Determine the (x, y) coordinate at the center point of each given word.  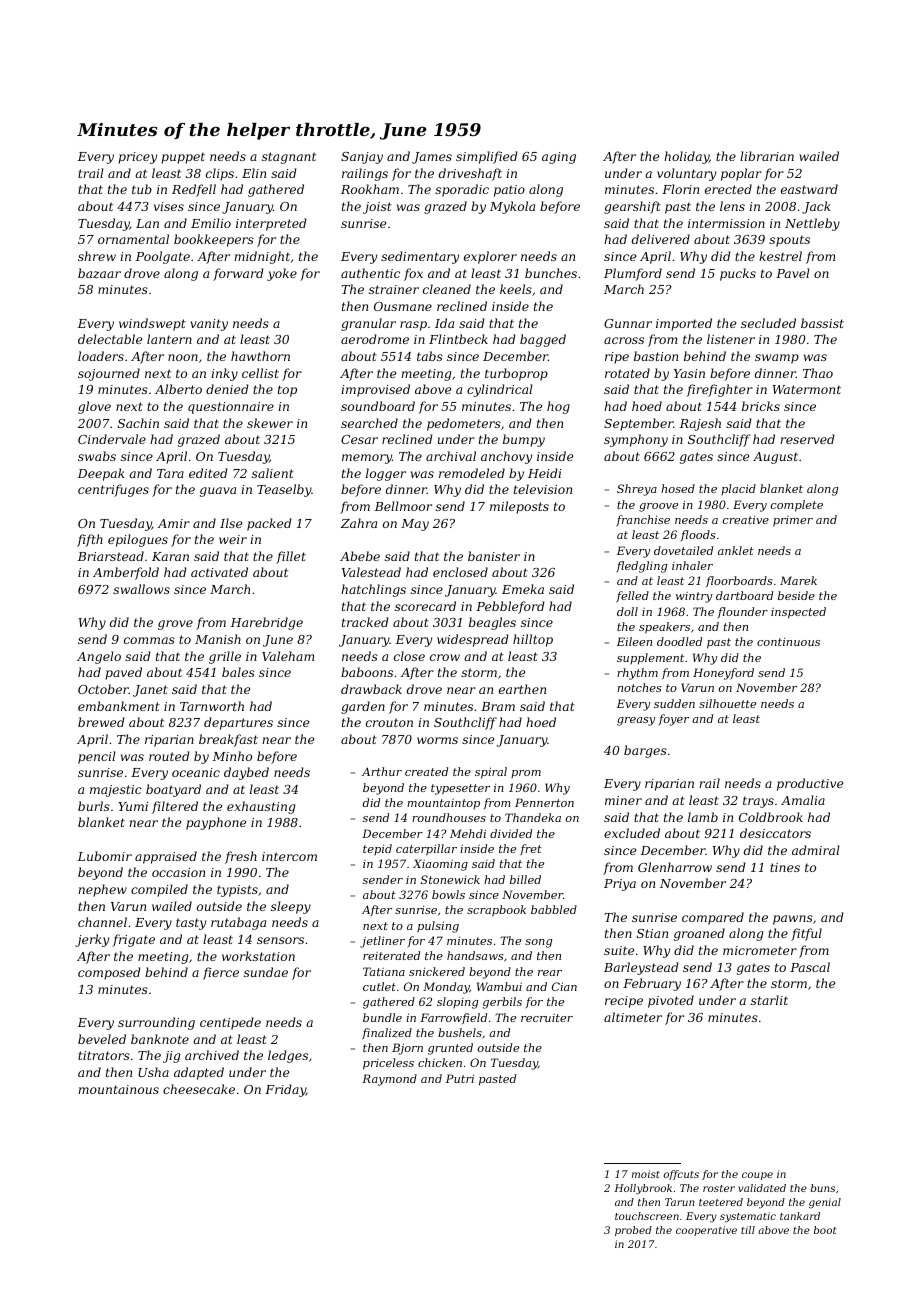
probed (633, 1231)
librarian (767, 156)
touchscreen (647, 1216)
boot (825, 1230)
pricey (137, 158)
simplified (487, 157)
